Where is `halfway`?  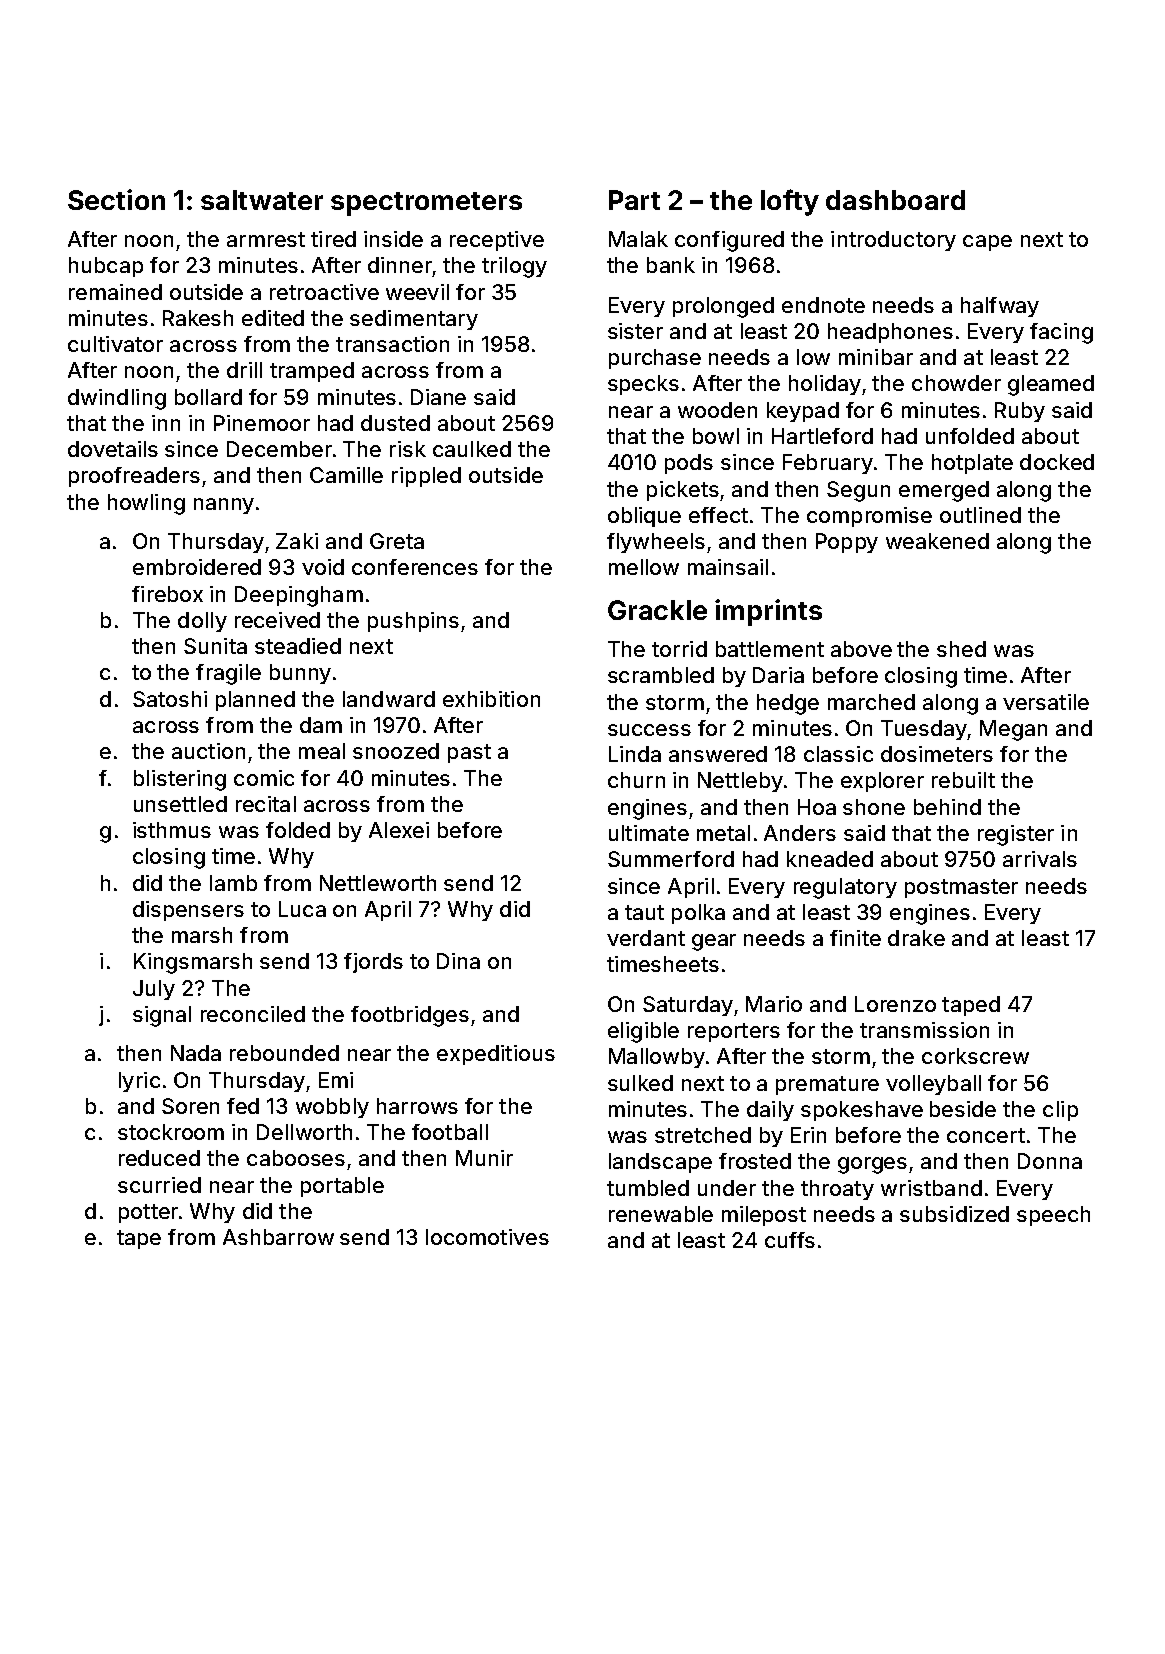 halfway is located at coordinates (1000, 307).
